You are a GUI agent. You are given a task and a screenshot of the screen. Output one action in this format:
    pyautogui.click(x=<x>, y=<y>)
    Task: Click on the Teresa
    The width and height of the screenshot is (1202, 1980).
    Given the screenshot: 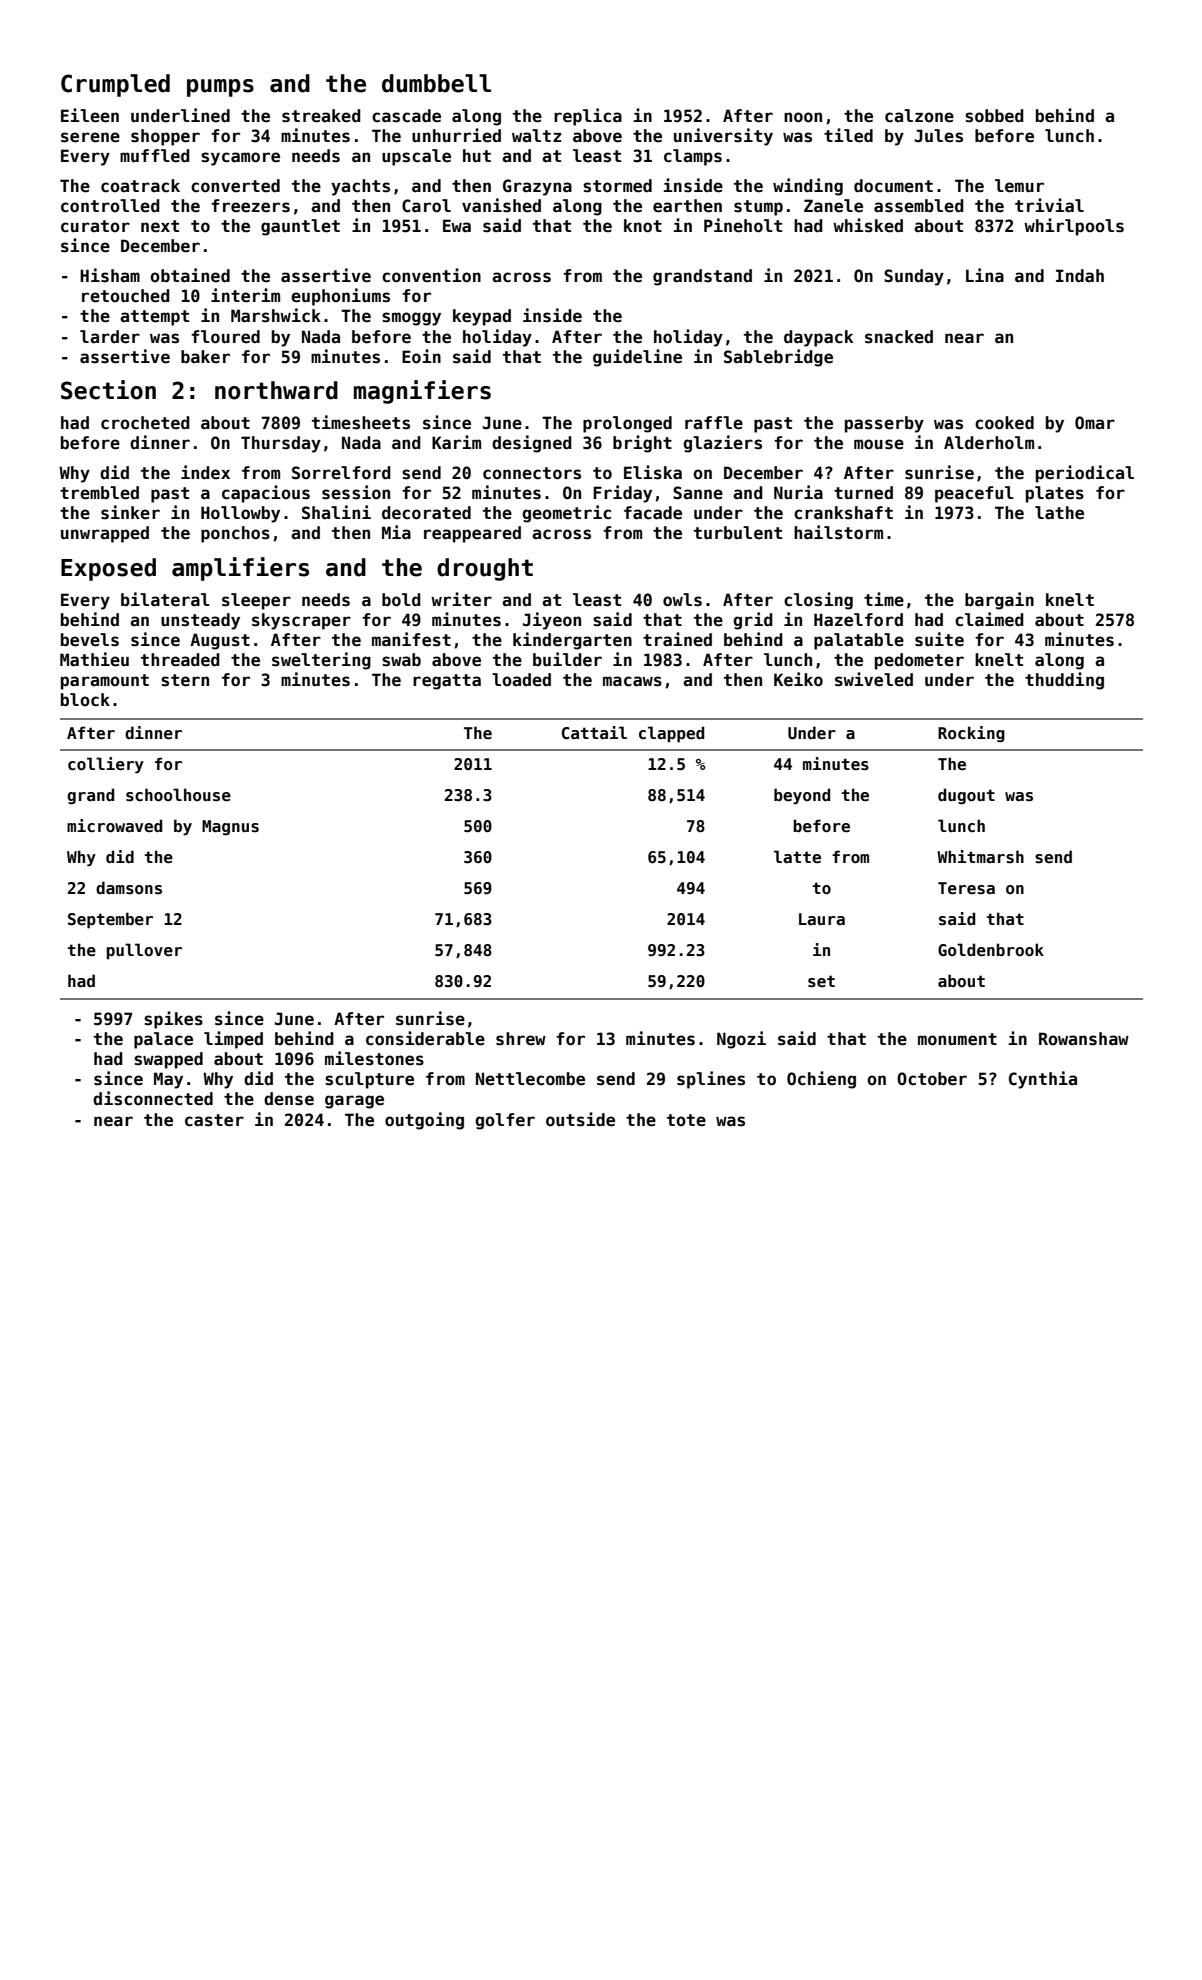 What is the action you would take?
    pyautogui.click(x=966, y=888)
